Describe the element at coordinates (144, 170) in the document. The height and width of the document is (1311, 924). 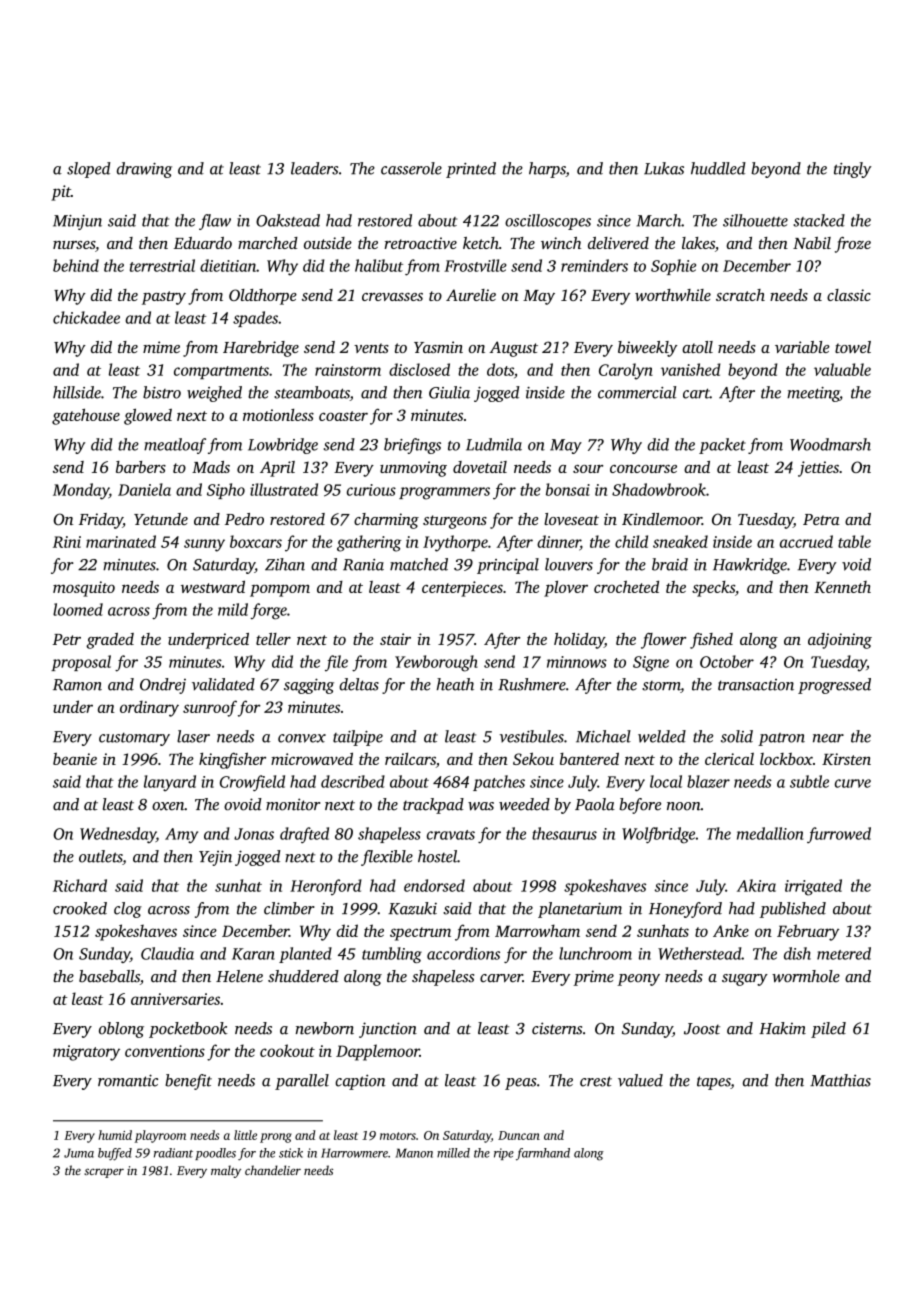
I see `drawing` at that location.
